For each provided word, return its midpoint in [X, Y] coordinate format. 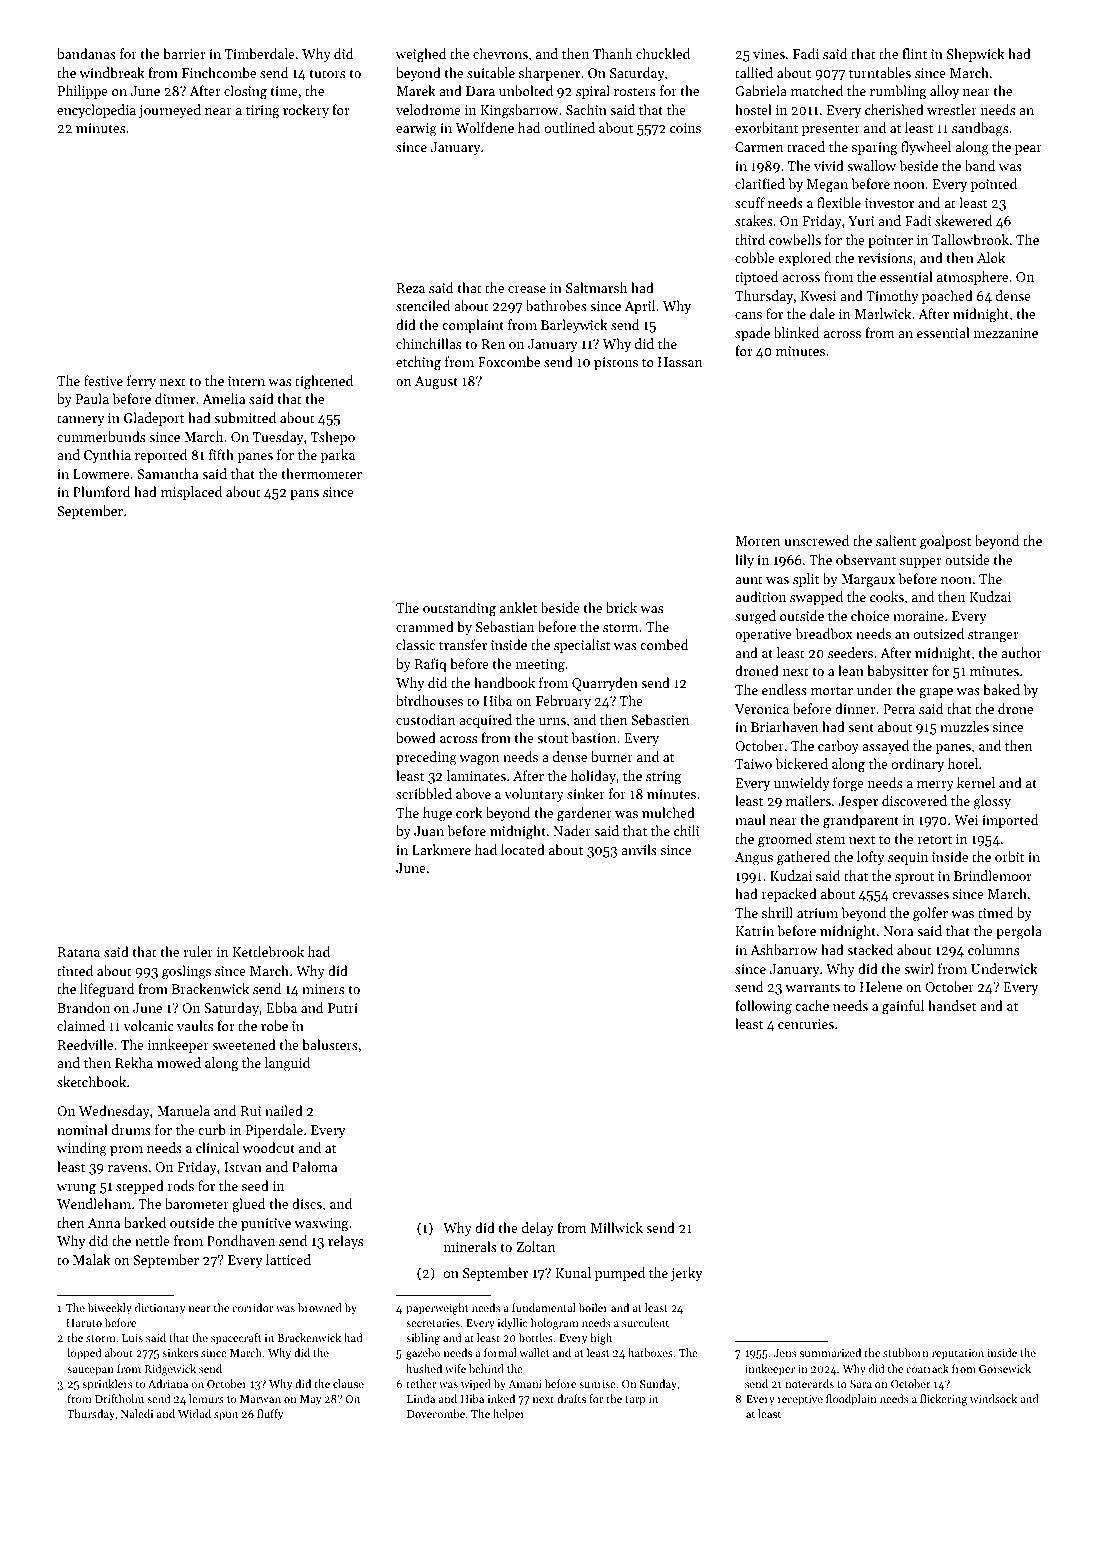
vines [769, 54]
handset [952, 1005]
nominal [82, 1129]
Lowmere [101, 474]
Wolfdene [484, 127]
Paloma [314, 1166]
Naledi [137, 1413]
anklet [518, 607]
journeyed [170, 111]
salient [896, 540]
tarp [635, 1401]
